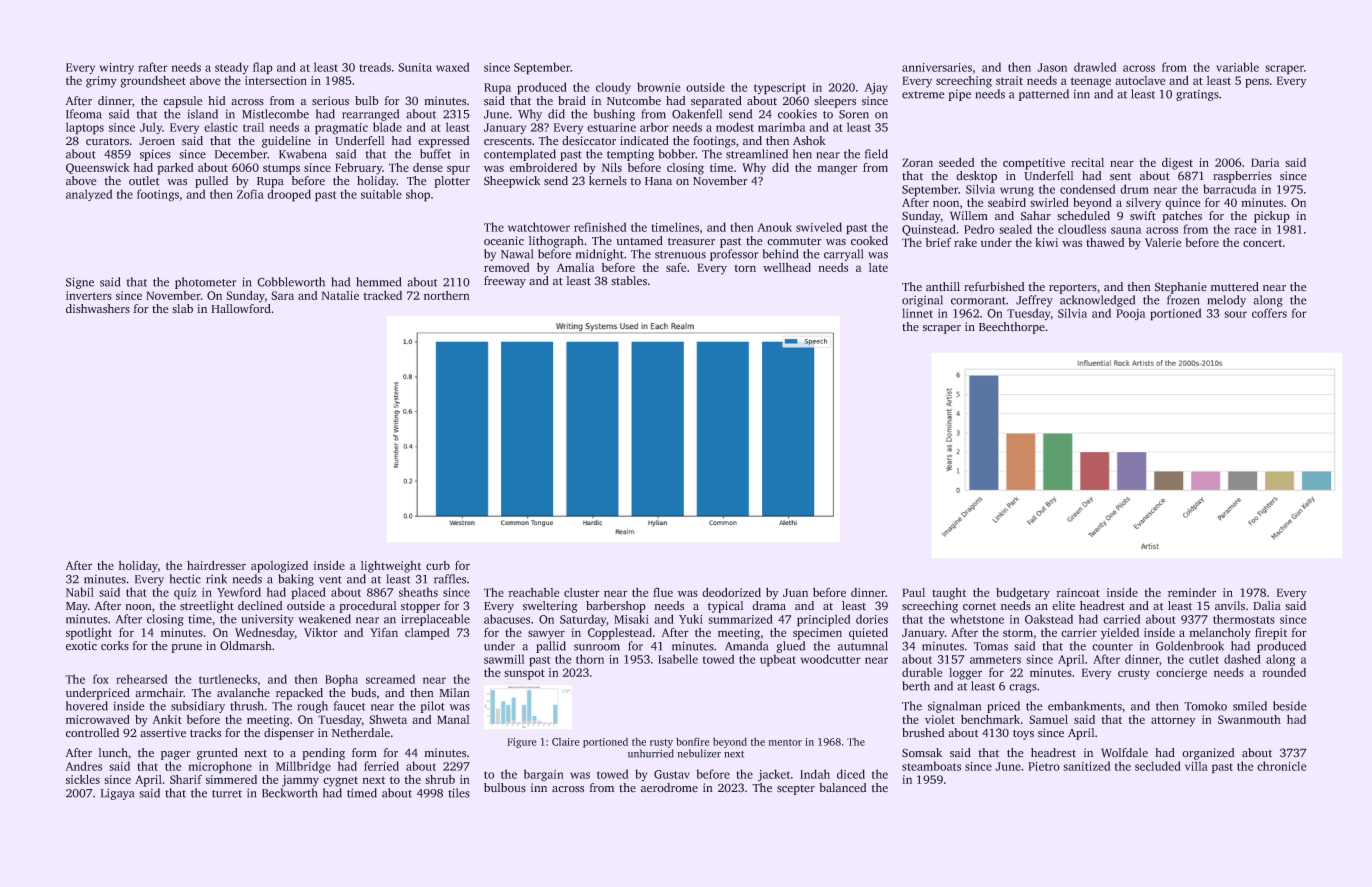  Describe the element at coordinates (382, 295) in the screenshot. I see `tracked` at that location.
